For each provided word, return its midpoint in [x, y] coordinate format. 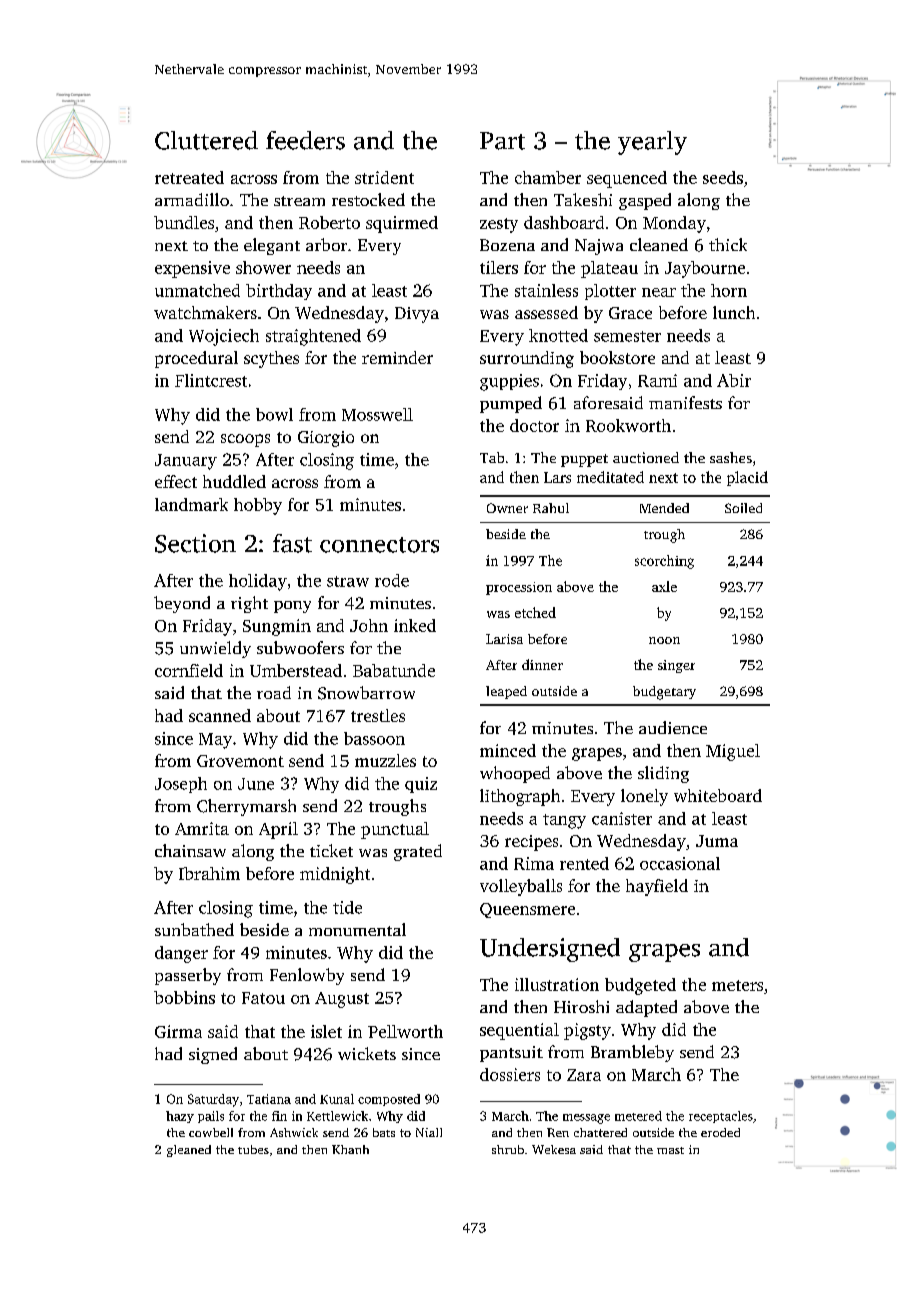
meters [737, 985]
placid [747, 478]
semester [627, 336]
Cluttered [206, 140]
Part [502, 141]
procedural [196, 359]
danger [181, 954]
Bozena [507, 245]
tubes [253, 1149]
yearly [652, 143]
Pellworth [405, 1031]
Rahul [551, 508]
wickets [367, 1053]
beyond [182, 604]
